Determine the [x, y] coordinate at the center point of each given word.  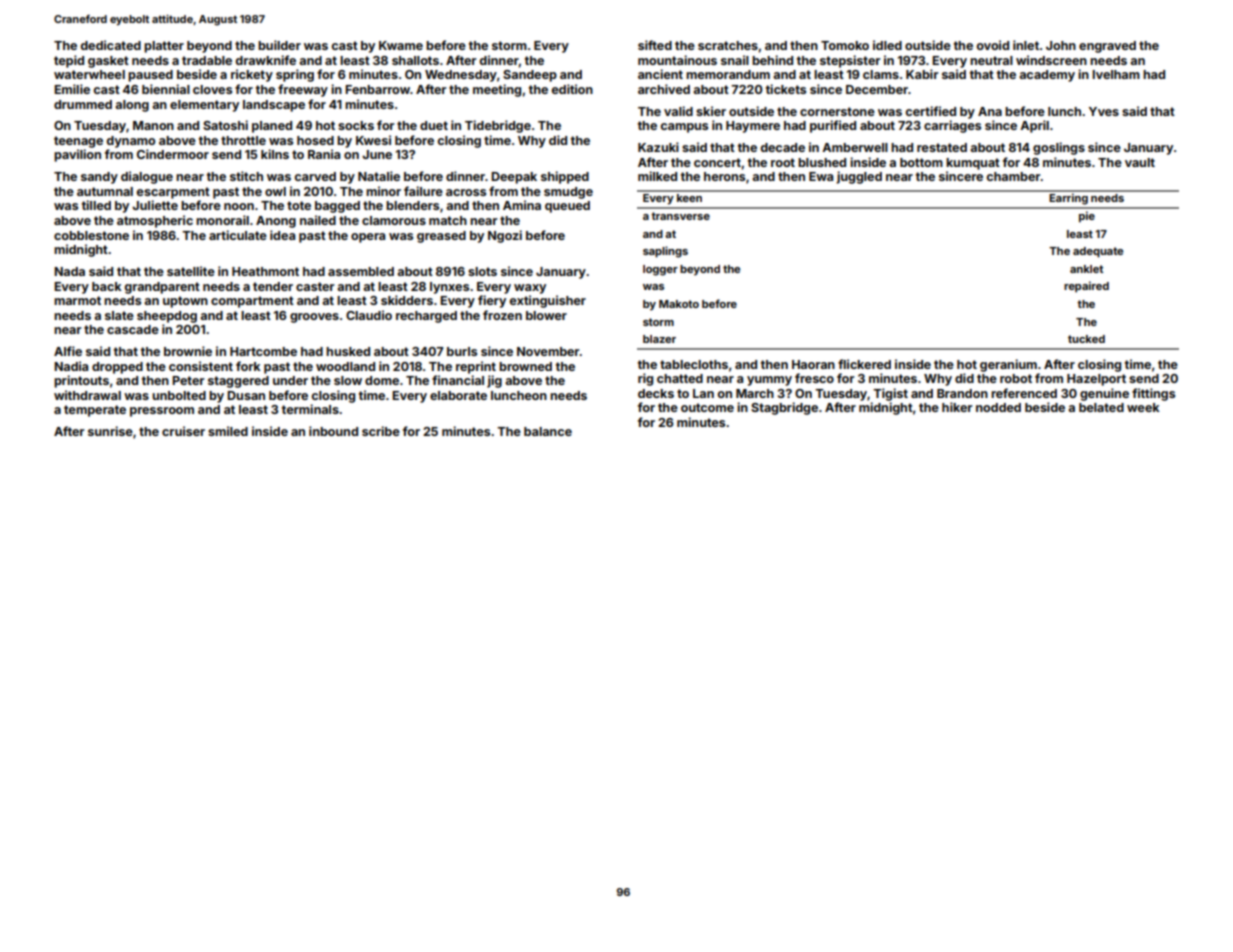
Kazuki [658, 147]
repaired [1086, 287]
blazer [659, 339]
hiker [957, 407]
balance [548, 431]
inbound [333, 431]
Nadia [71, 366]
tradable [207, 60]
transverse [680, 216]
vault [1140, 162]
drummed [83, 104]
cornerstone [837, 111]
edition [572, 89]
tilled [96, 205]
